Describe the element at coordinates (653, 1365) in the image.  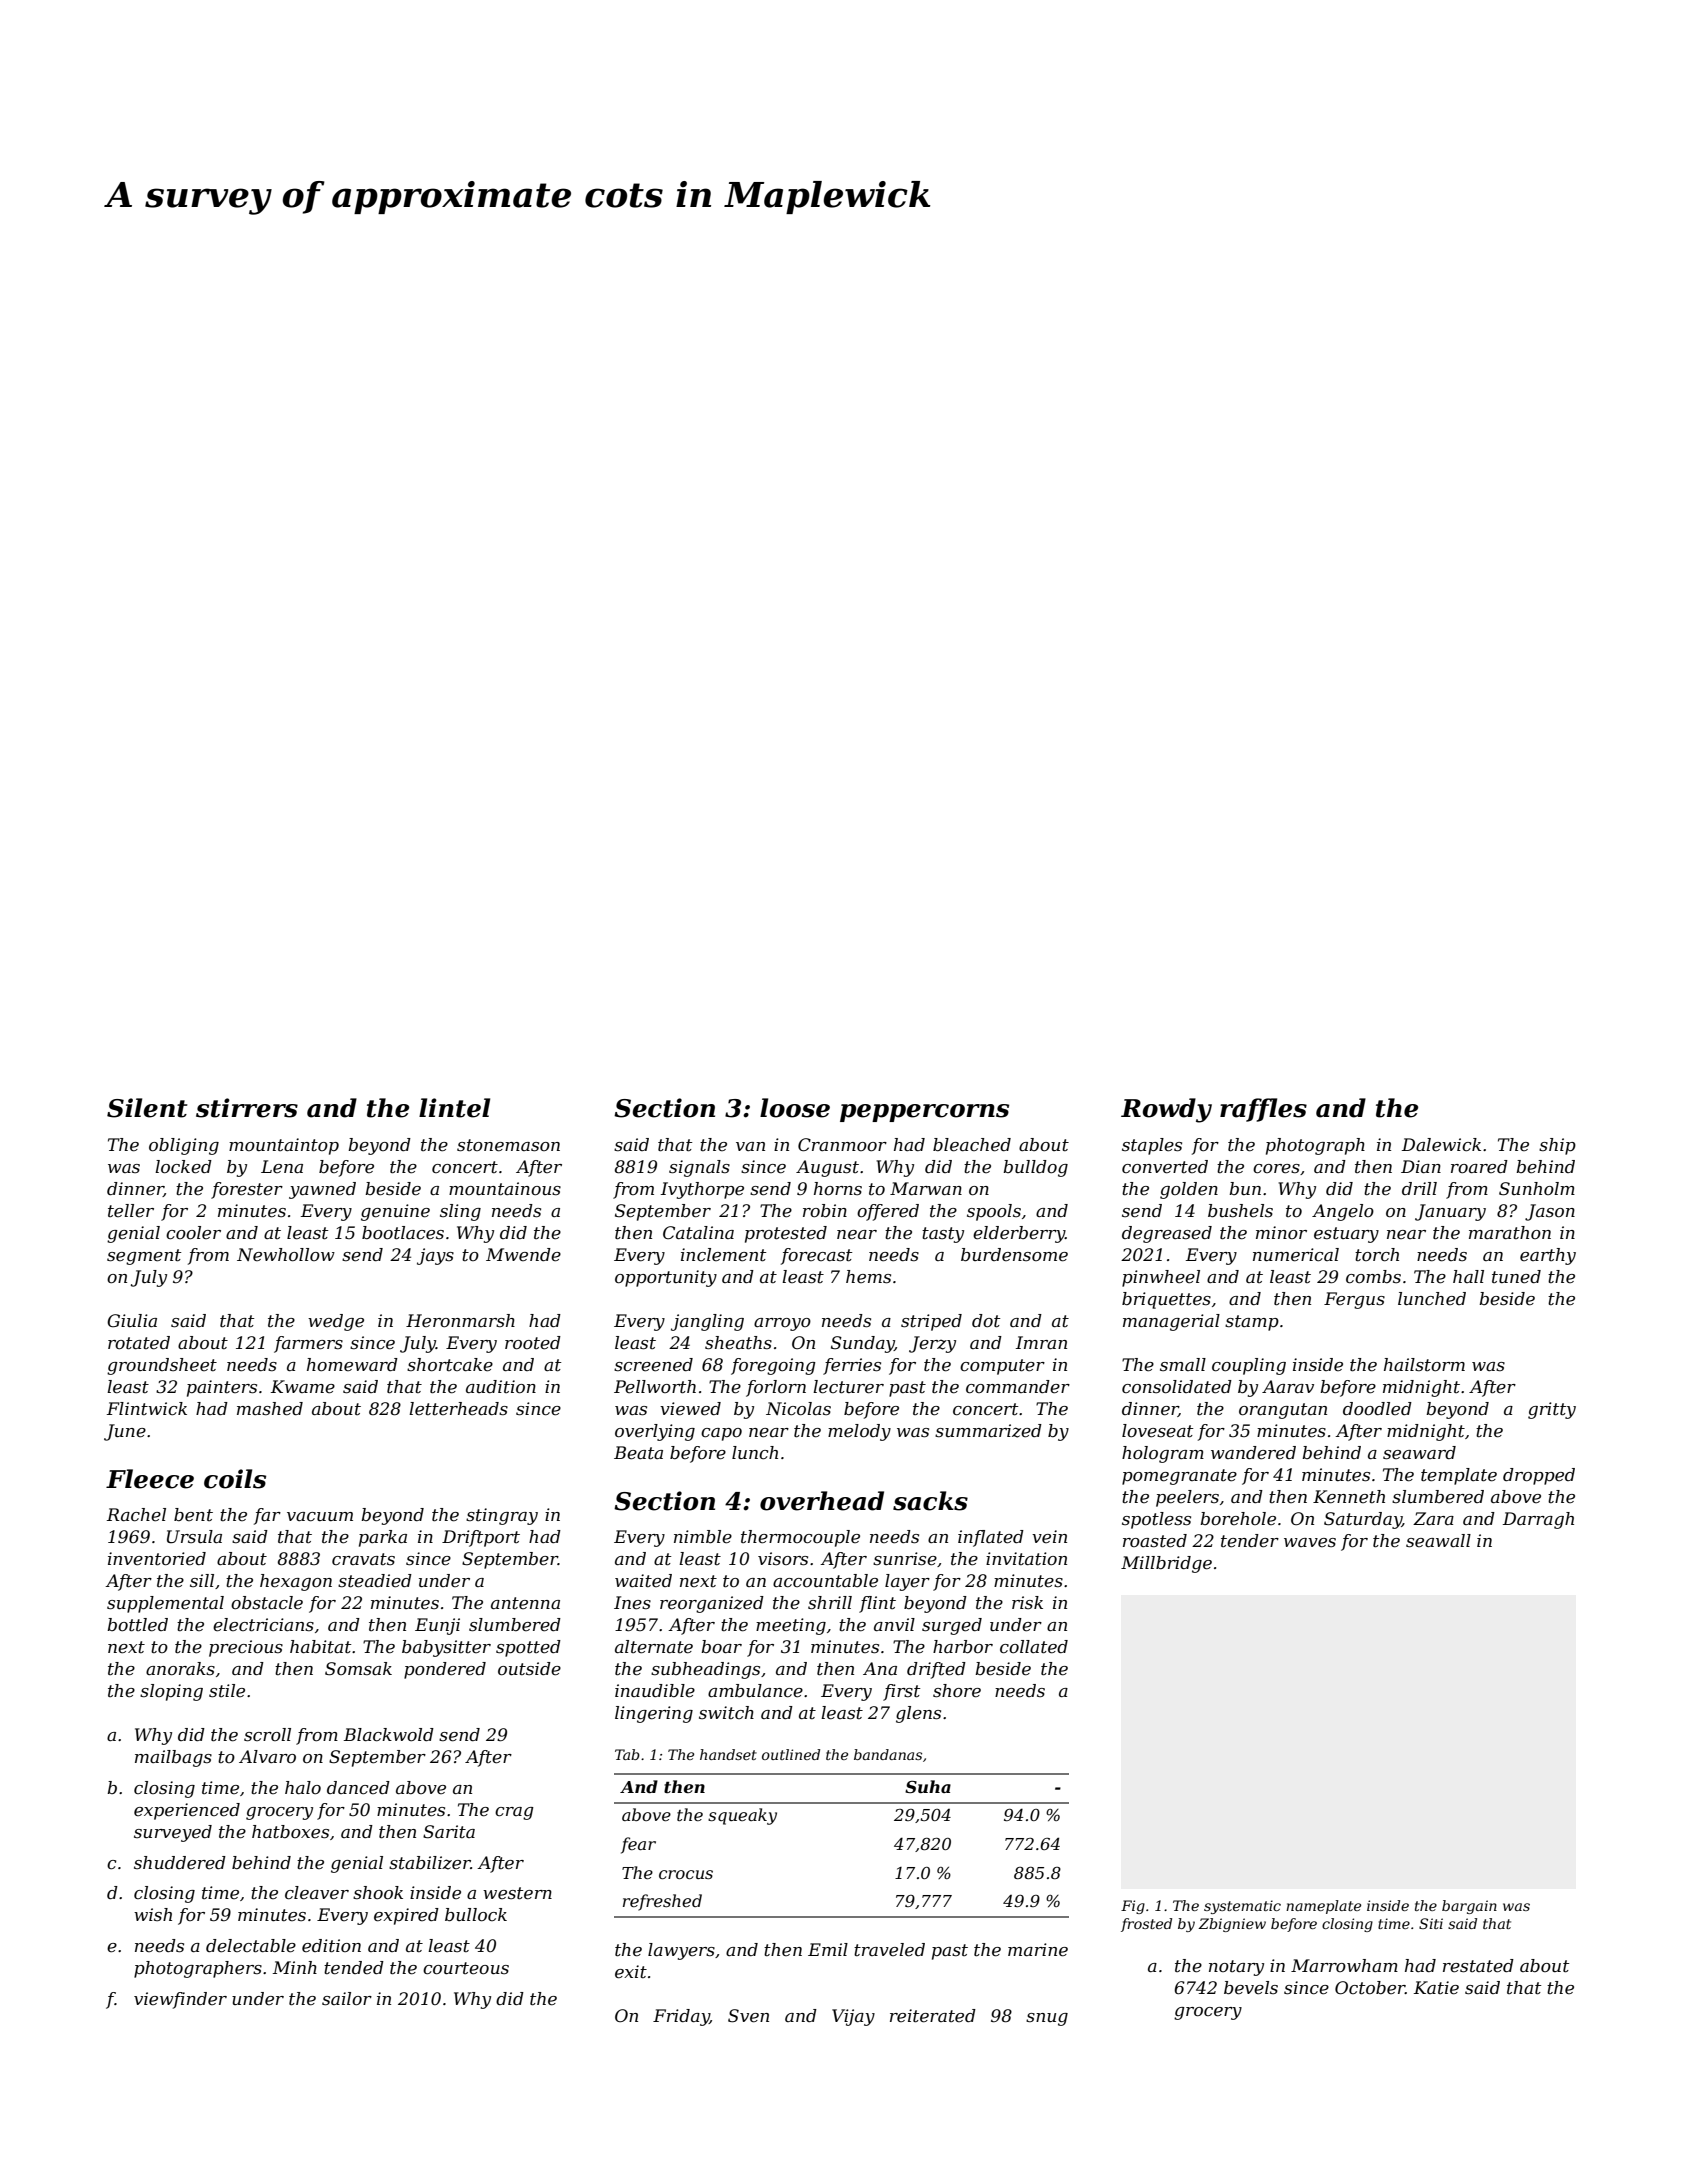
I see `screened` at that location.
